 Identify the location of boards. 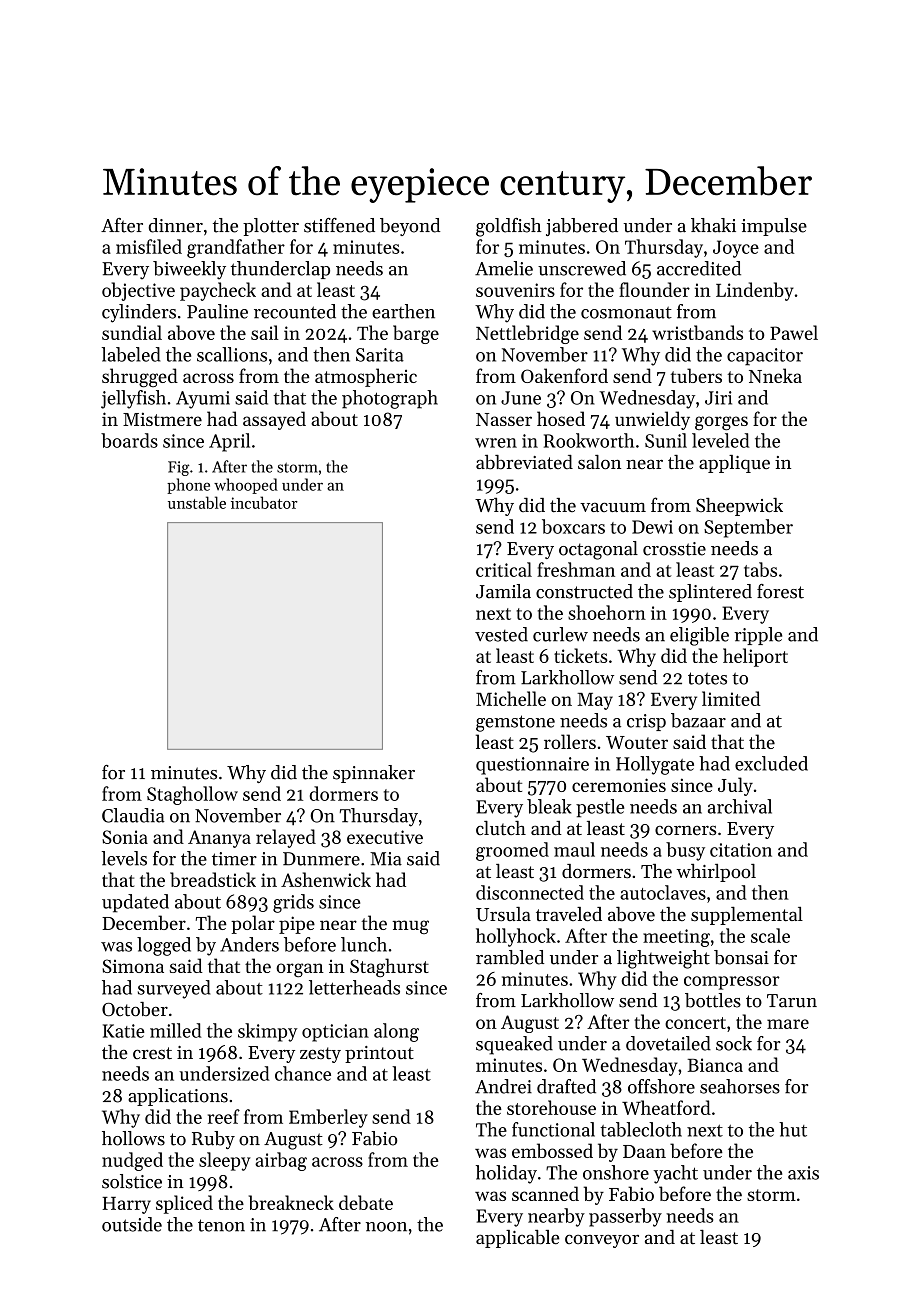
(129, 440).
